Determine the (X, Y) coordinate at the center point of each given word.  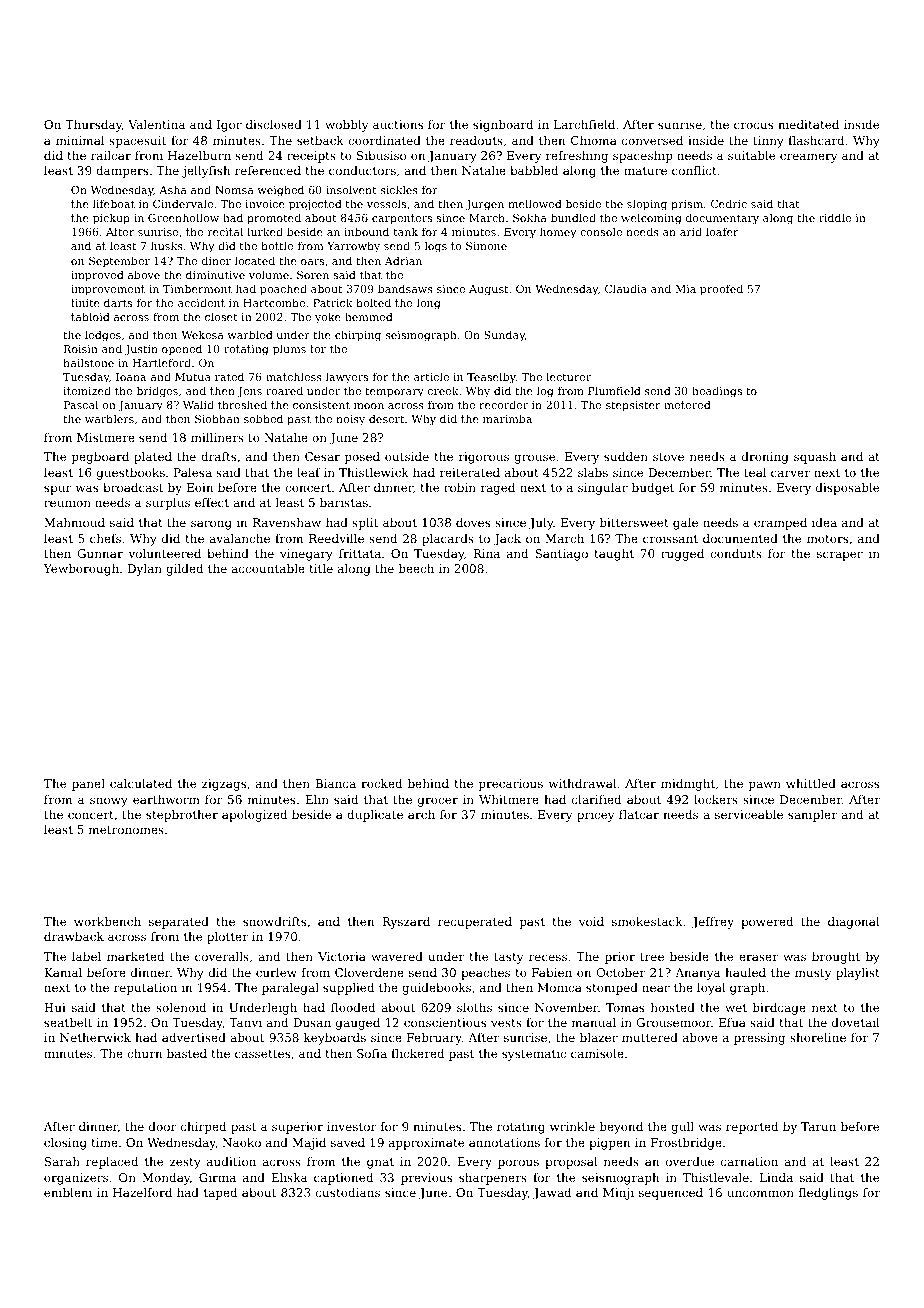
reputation (145, 989)
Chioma (594, 140)
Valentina (156, 124)
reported (752, 1128)
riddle (835, 217)
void (591, 921)
